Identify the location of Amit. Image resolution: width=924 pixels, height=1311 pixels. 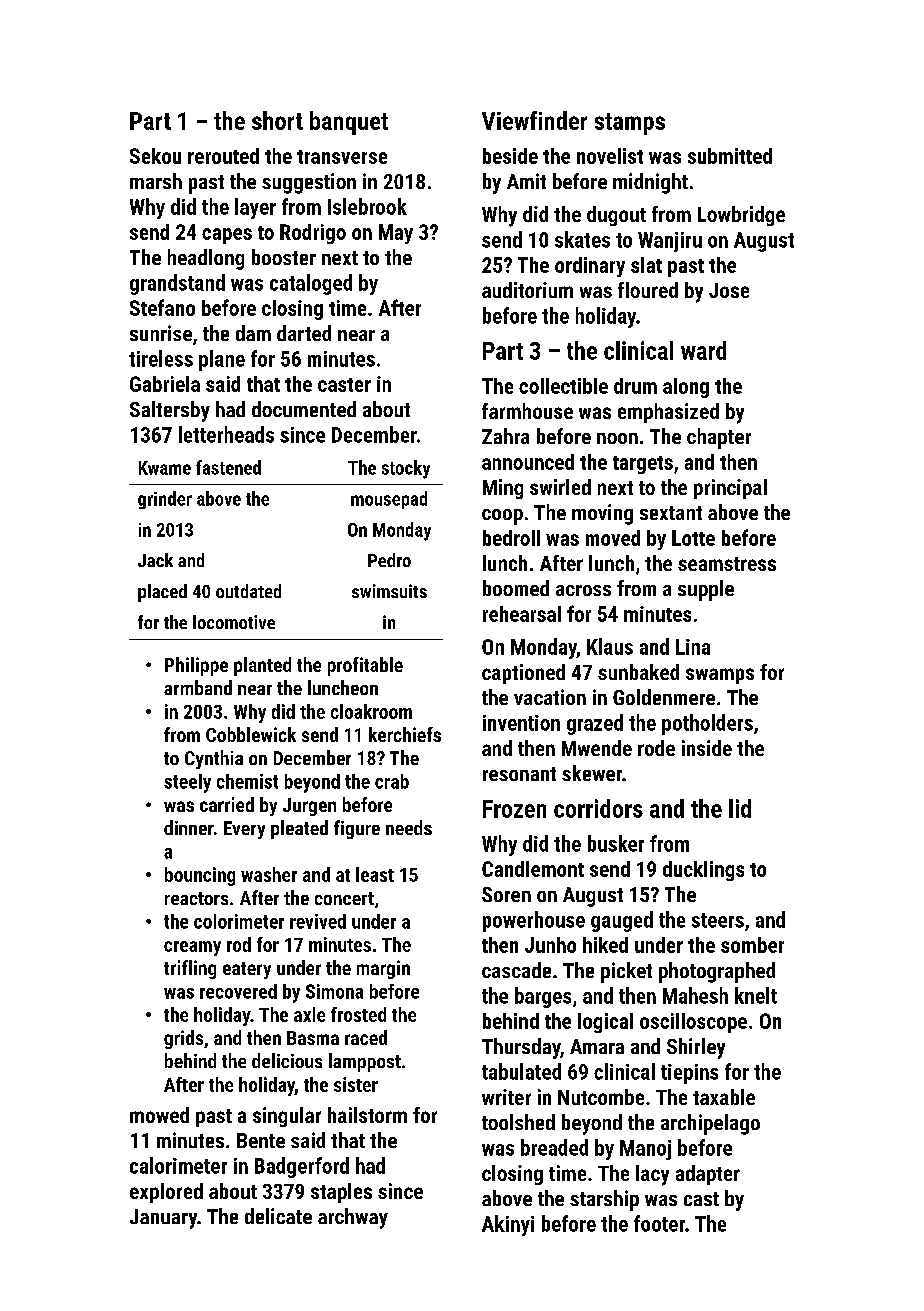
(526, 181).
